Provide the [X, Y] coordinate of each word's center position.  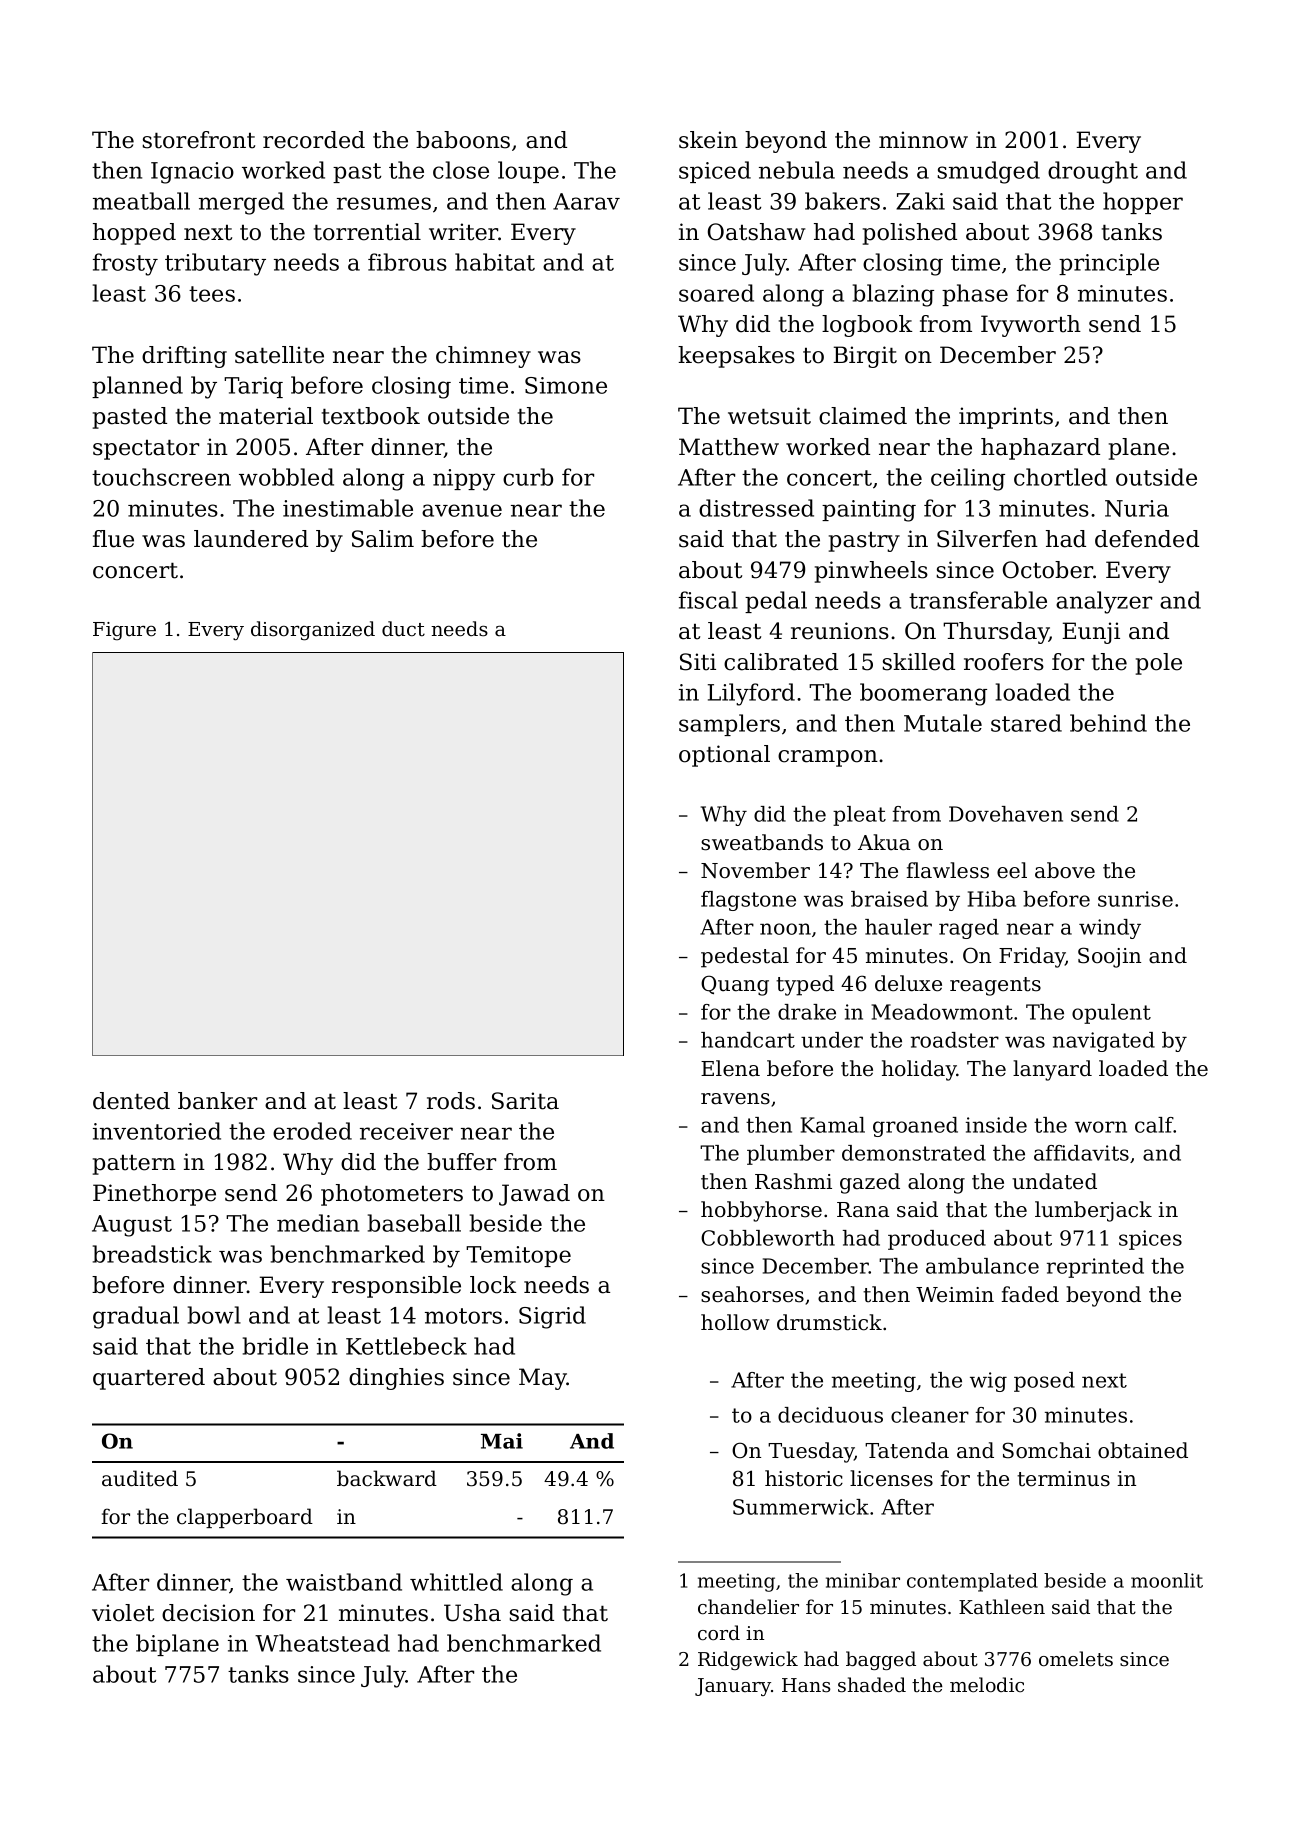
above [1065, 870]
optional [724, 756]
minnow [923, 140]
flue [113, 539]
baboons [463, 140]
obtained [1143, 1450]
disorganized [313, 631]
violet [123, 1613]
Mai [502, 1441]
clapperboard [245, 1518]
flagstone [748, 901]
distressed [756, 508]
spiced [715, 172]
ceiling [968, 479]
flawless [947, 870]
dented [131, 1101]
